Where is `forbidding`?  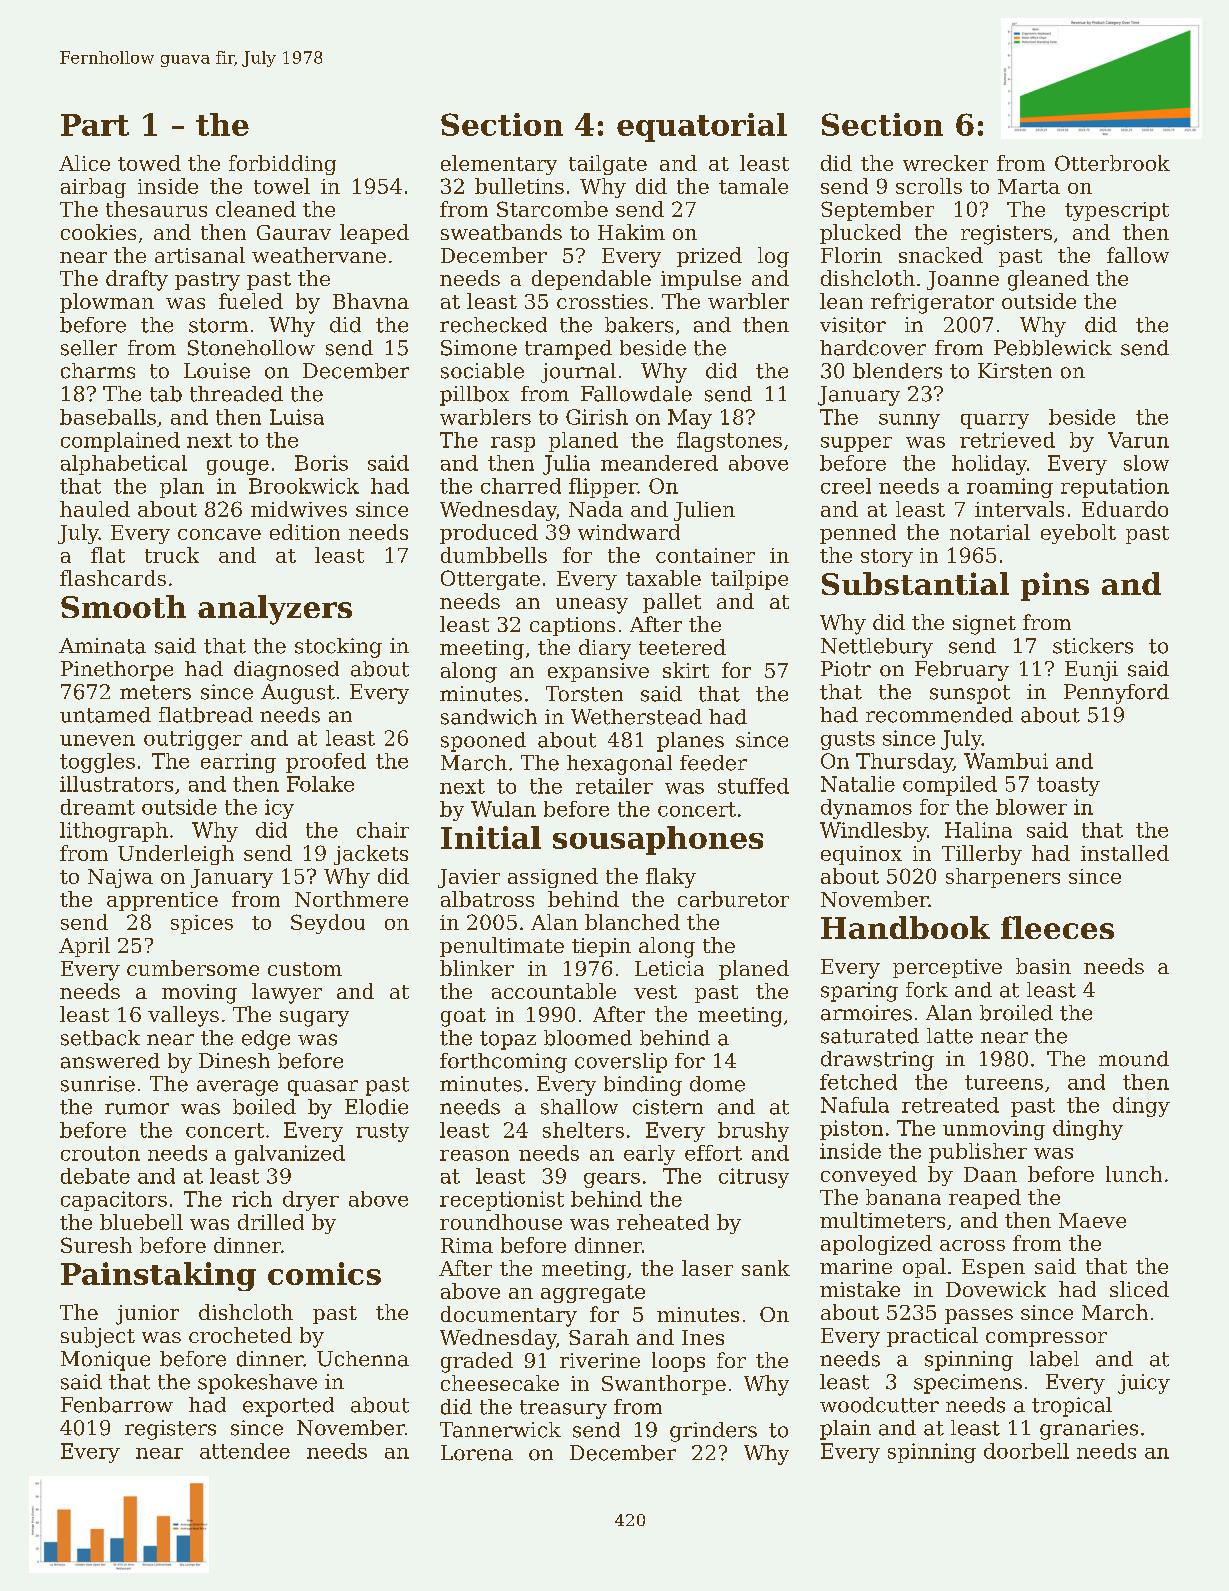
forbidding is located at coordinates (282, 165).
